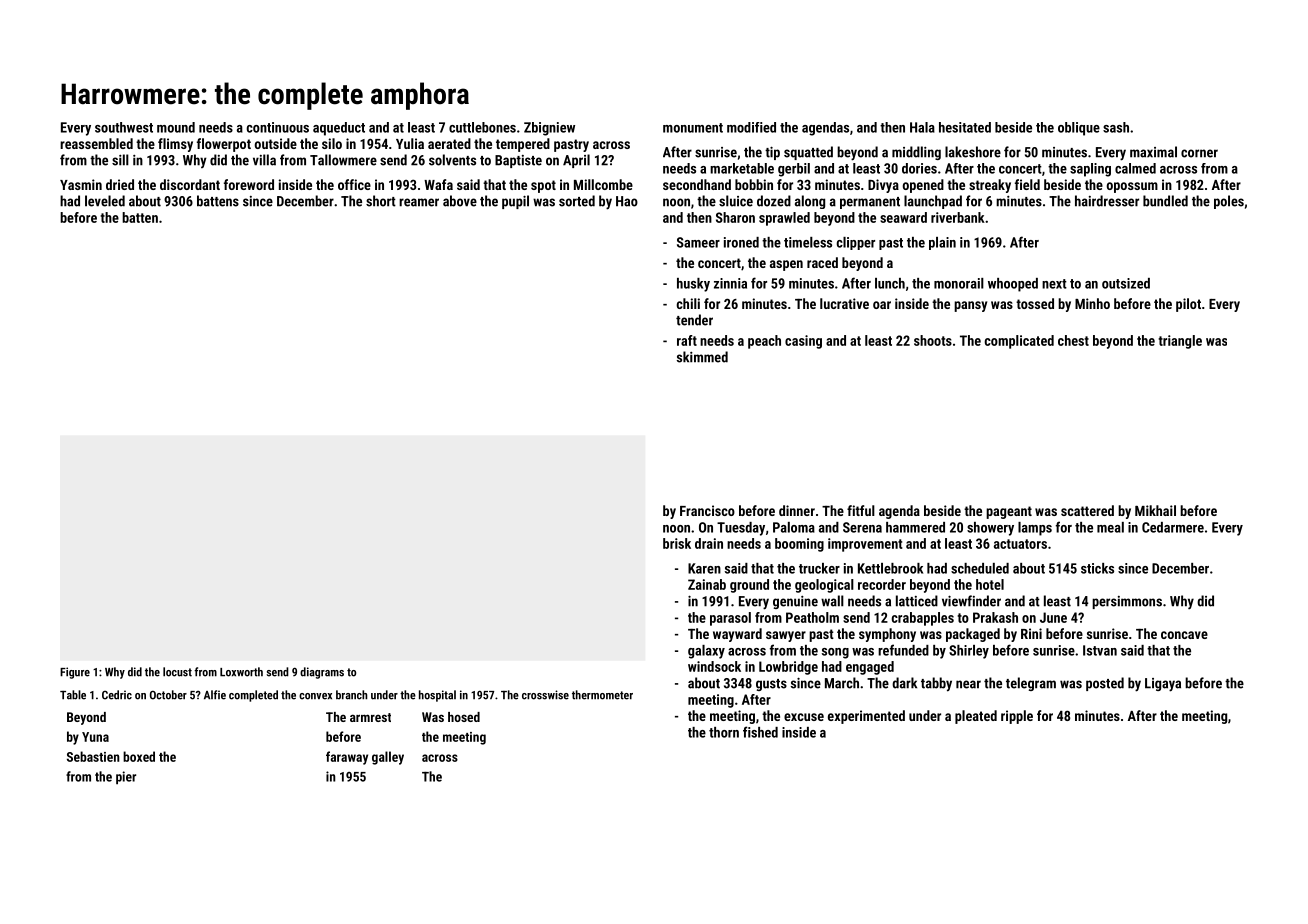 The width and height of the page is (1308, 924). I want to click on ironed, so click(741, 242).
